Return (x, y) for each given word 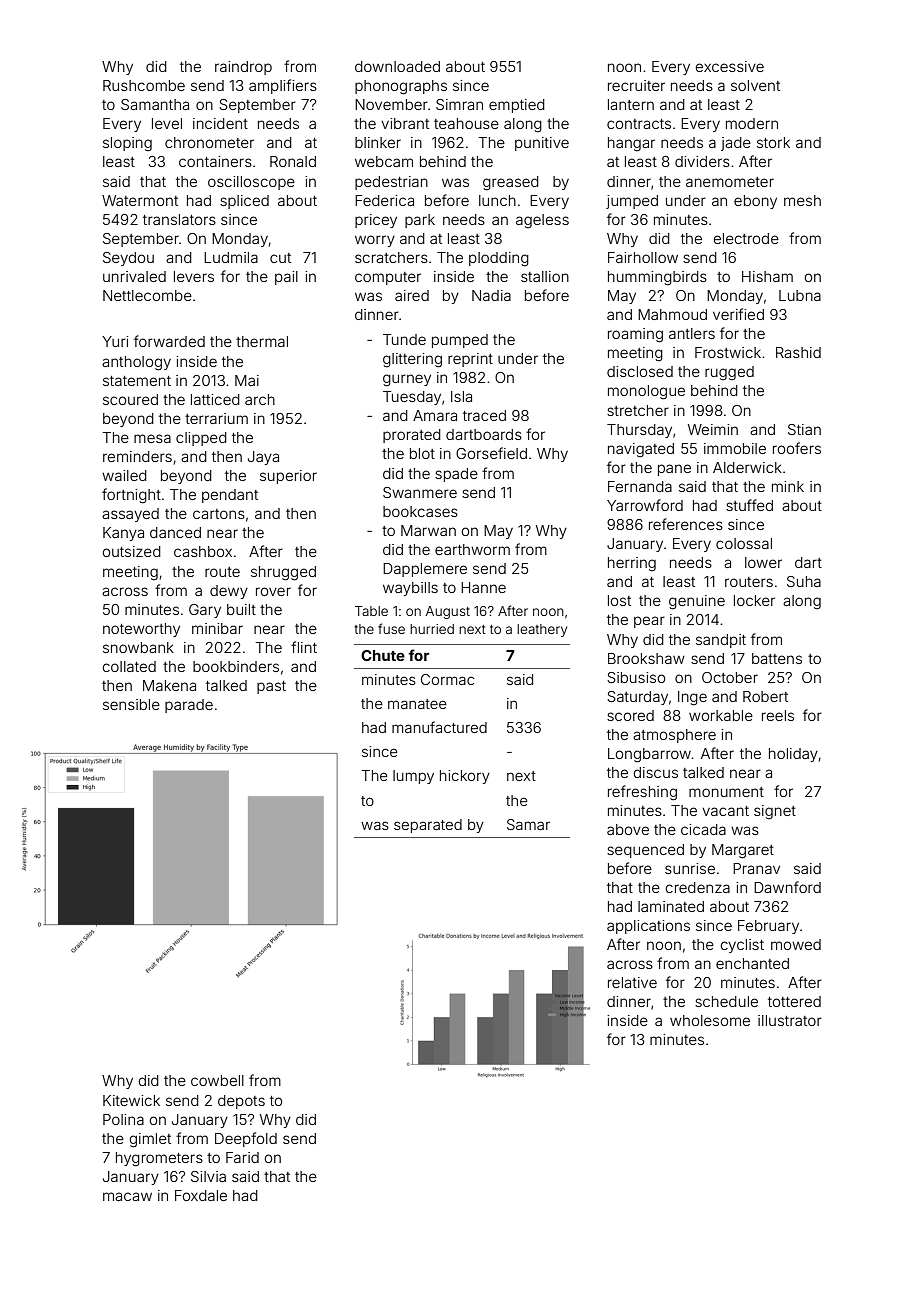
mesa (152, 438)
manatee (417, 704)
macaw (127, 1196)
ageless (542, 221)
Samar (528, 824)
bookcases (420, 511)
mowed (796, 944)
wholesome (710, 1020)
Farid (242, 1157)
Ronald (293, 161)
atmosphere (674, 736)
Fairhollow (643, 257)
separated (428, 826)
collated (129, 666)
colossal (744, 543)
